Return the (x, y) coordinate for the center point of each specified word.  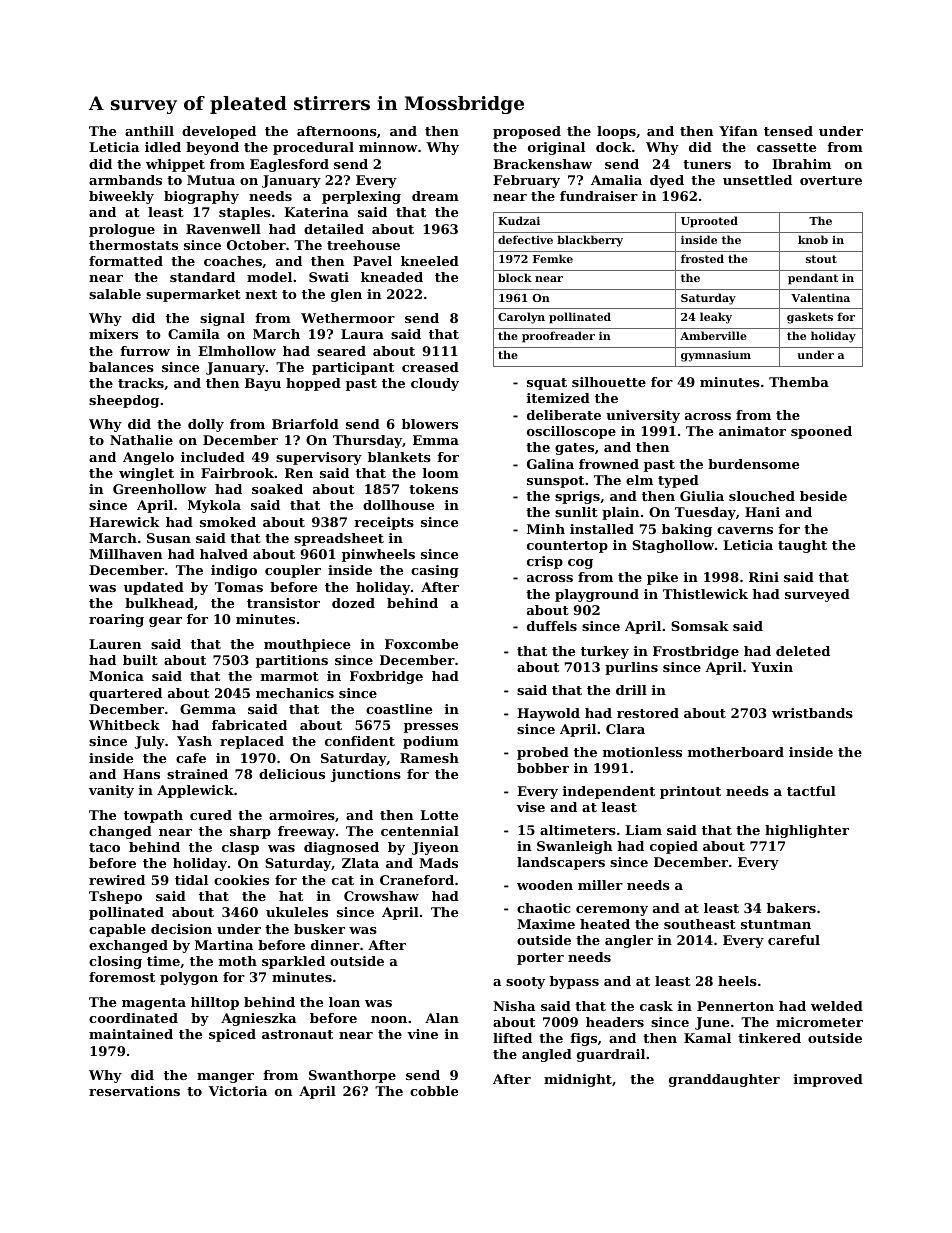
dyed (667, 181)
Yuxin (772, 667)
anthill (149, 131)
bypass (574, 982)
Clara (625, 729)
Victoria (238, 1091)
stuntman (776, 924)
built (140, 660)
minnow (388, 147)
